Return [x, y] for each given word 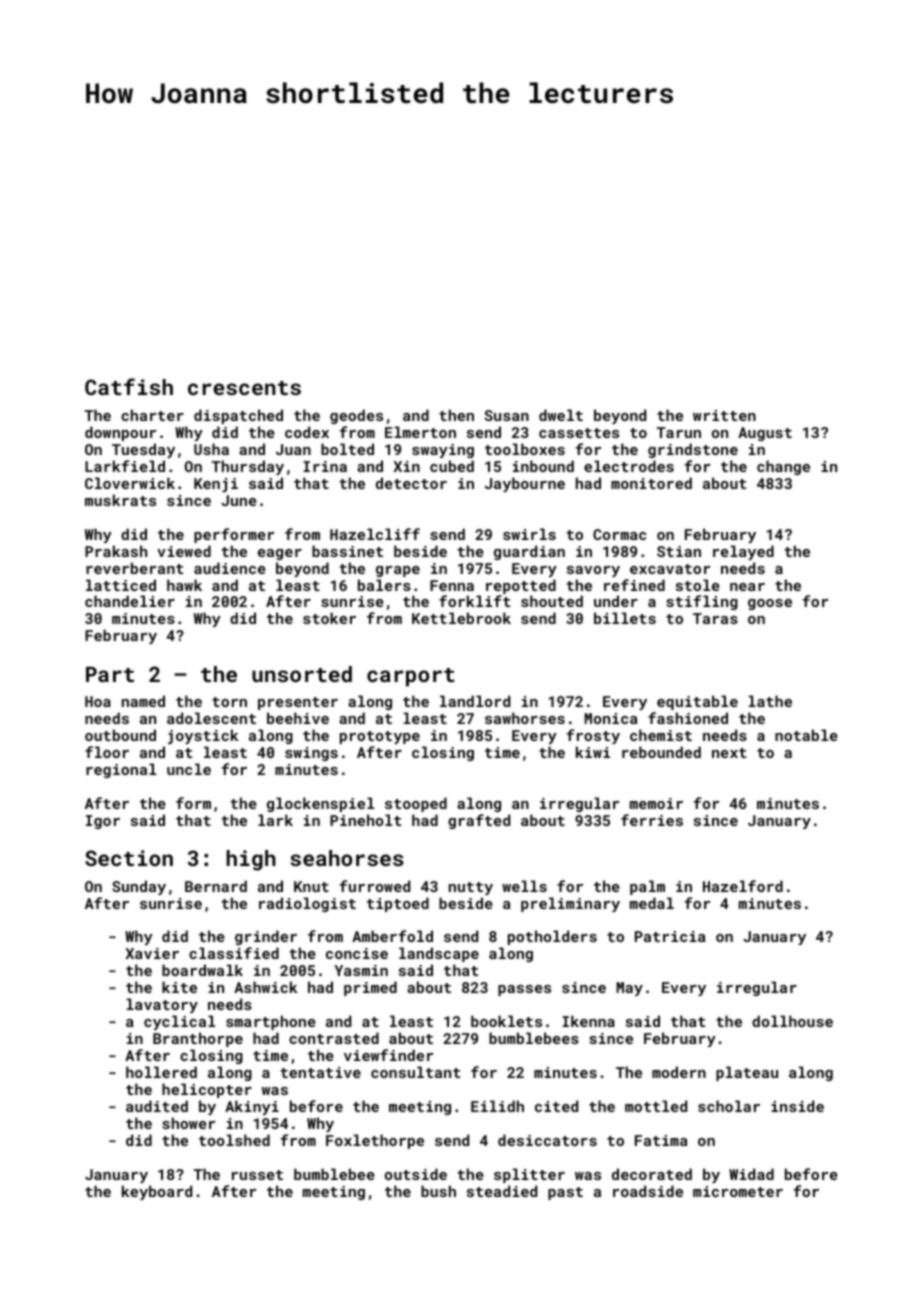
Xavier [152, 953]
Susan [507, 415]
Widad [751, 1174]
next [729, 753]
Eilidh [497, 1106]
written [724, 415]
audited [157, 1106]
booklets [506, 1021]
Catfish [129, 386]
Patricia [670, 936]
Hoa [98, 701]
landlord [475, 701]
